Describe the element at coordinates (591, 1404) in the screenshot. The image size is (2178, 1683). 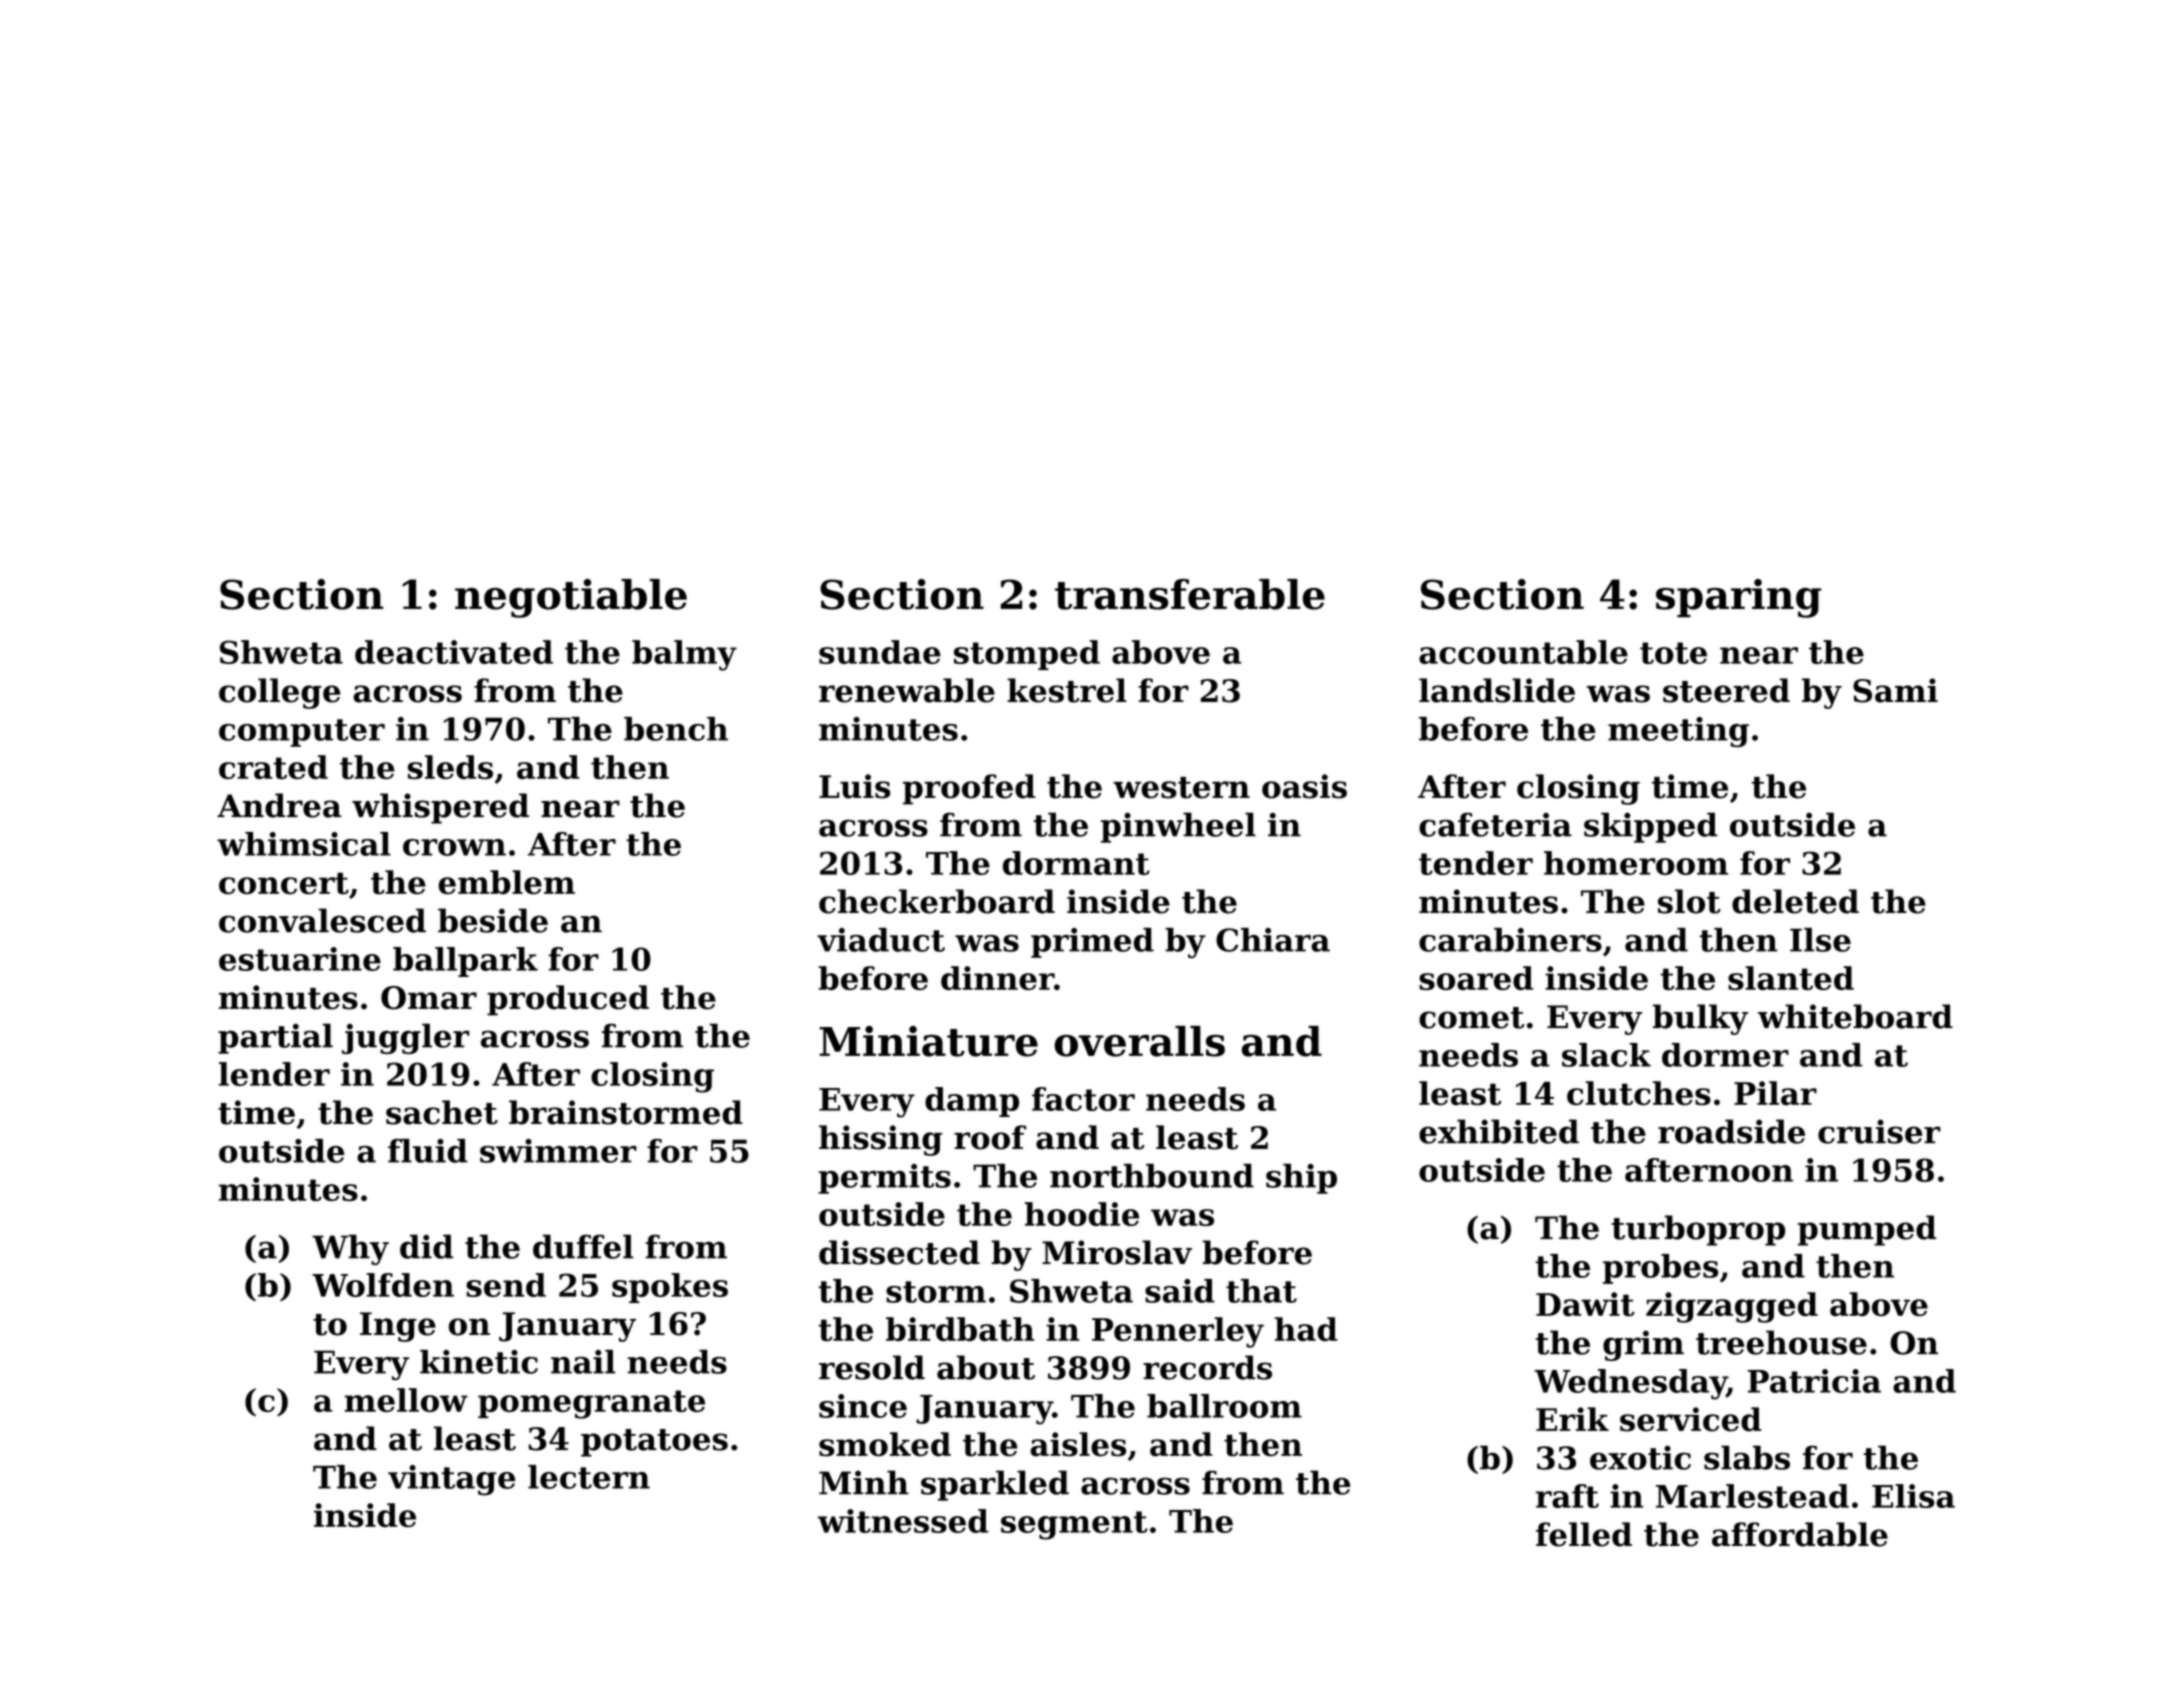
I see `pomegranate` at that location.
